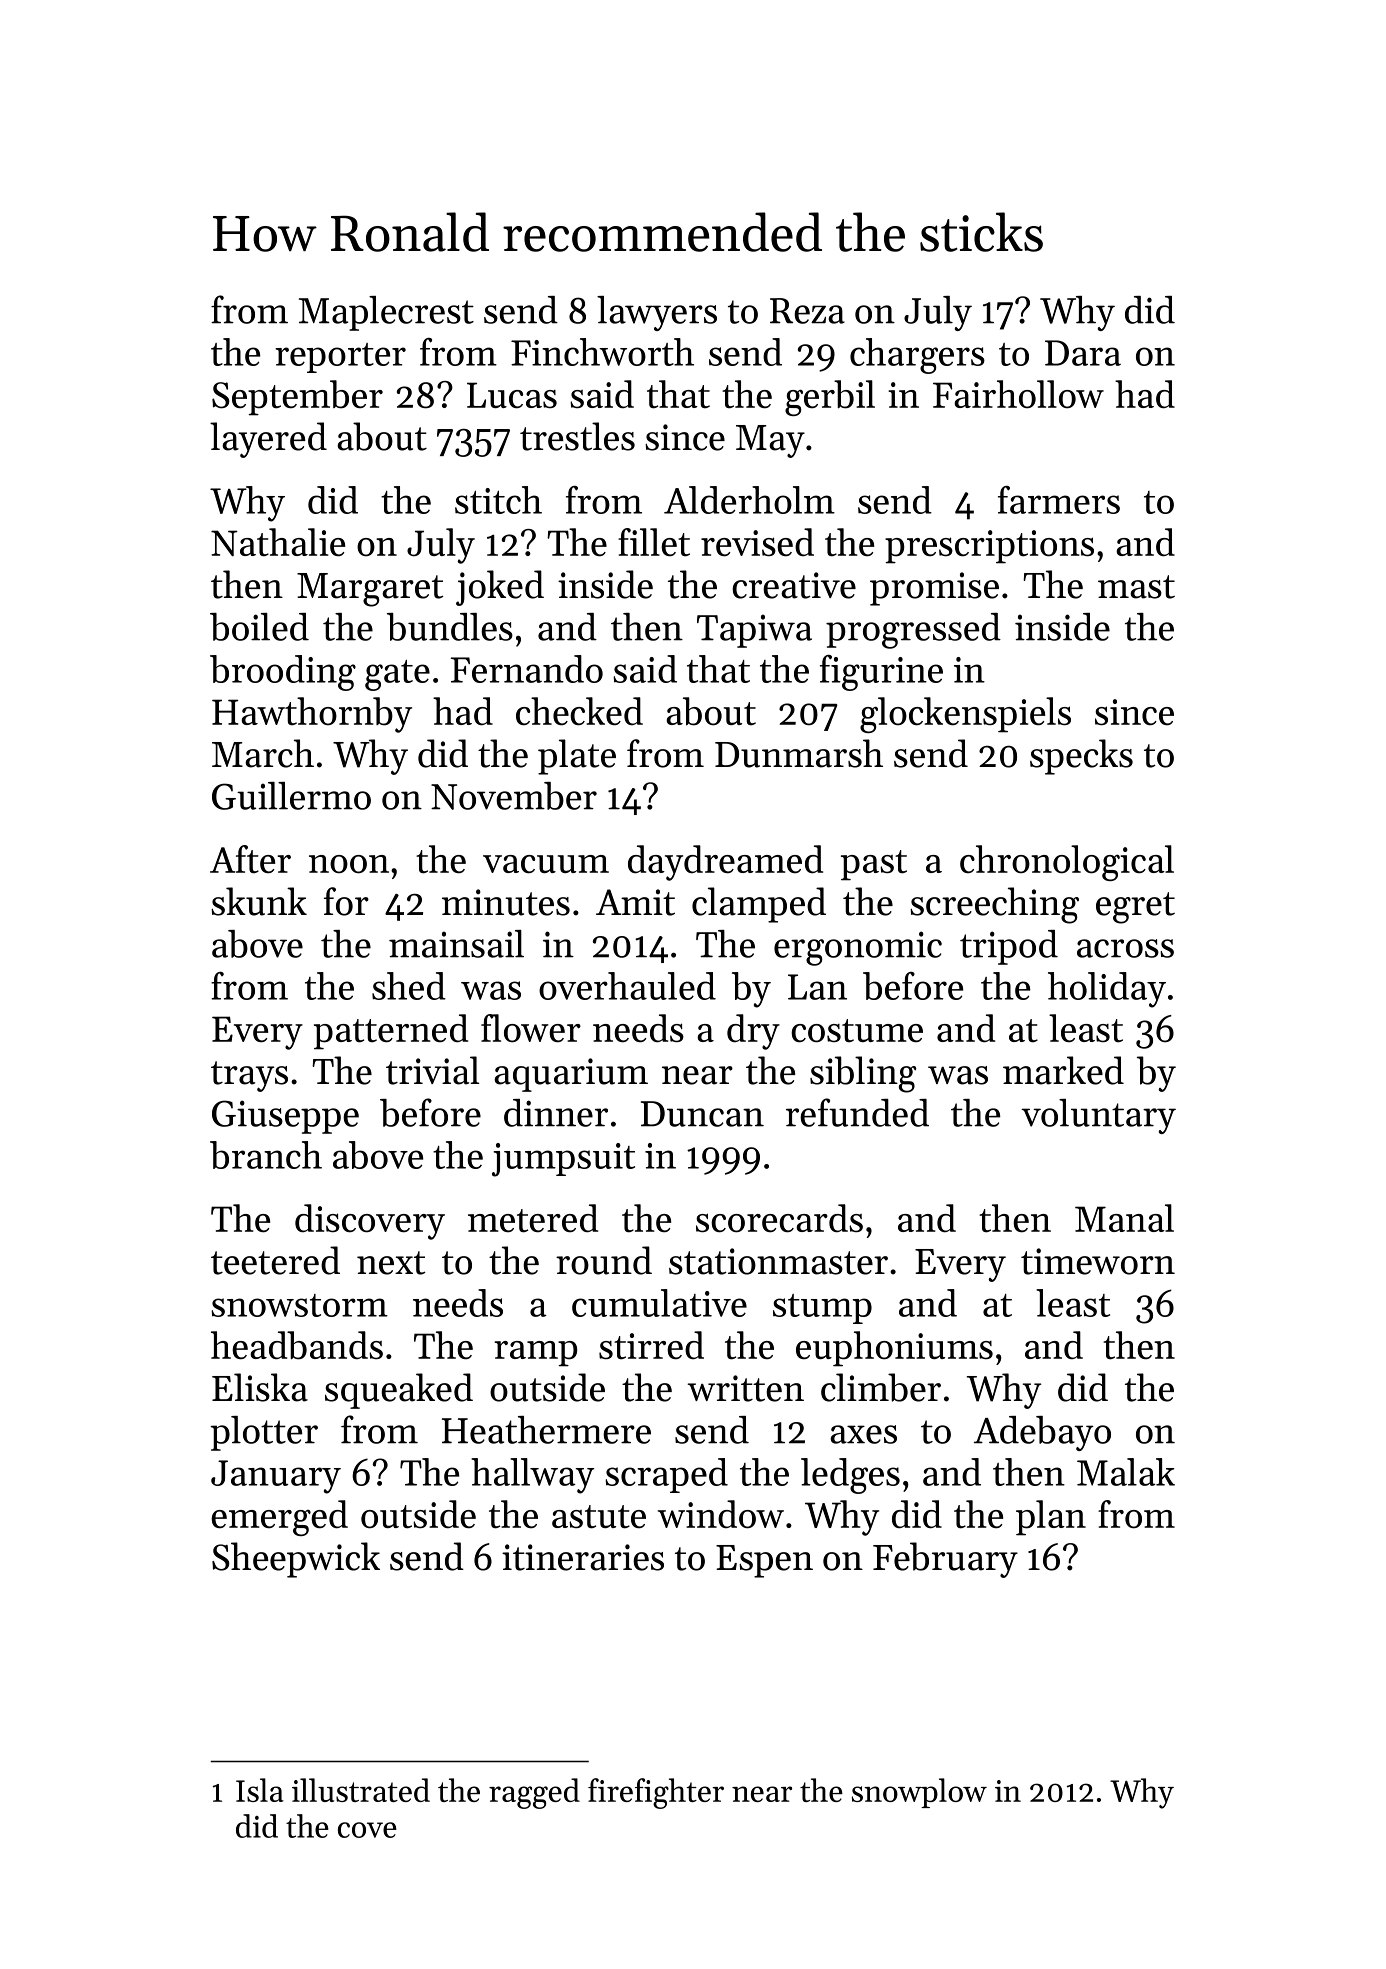 This document has width=1386, height=1969. Describe the element at coordinates (1051, 1518) in the document. I see `plan` at that location.
